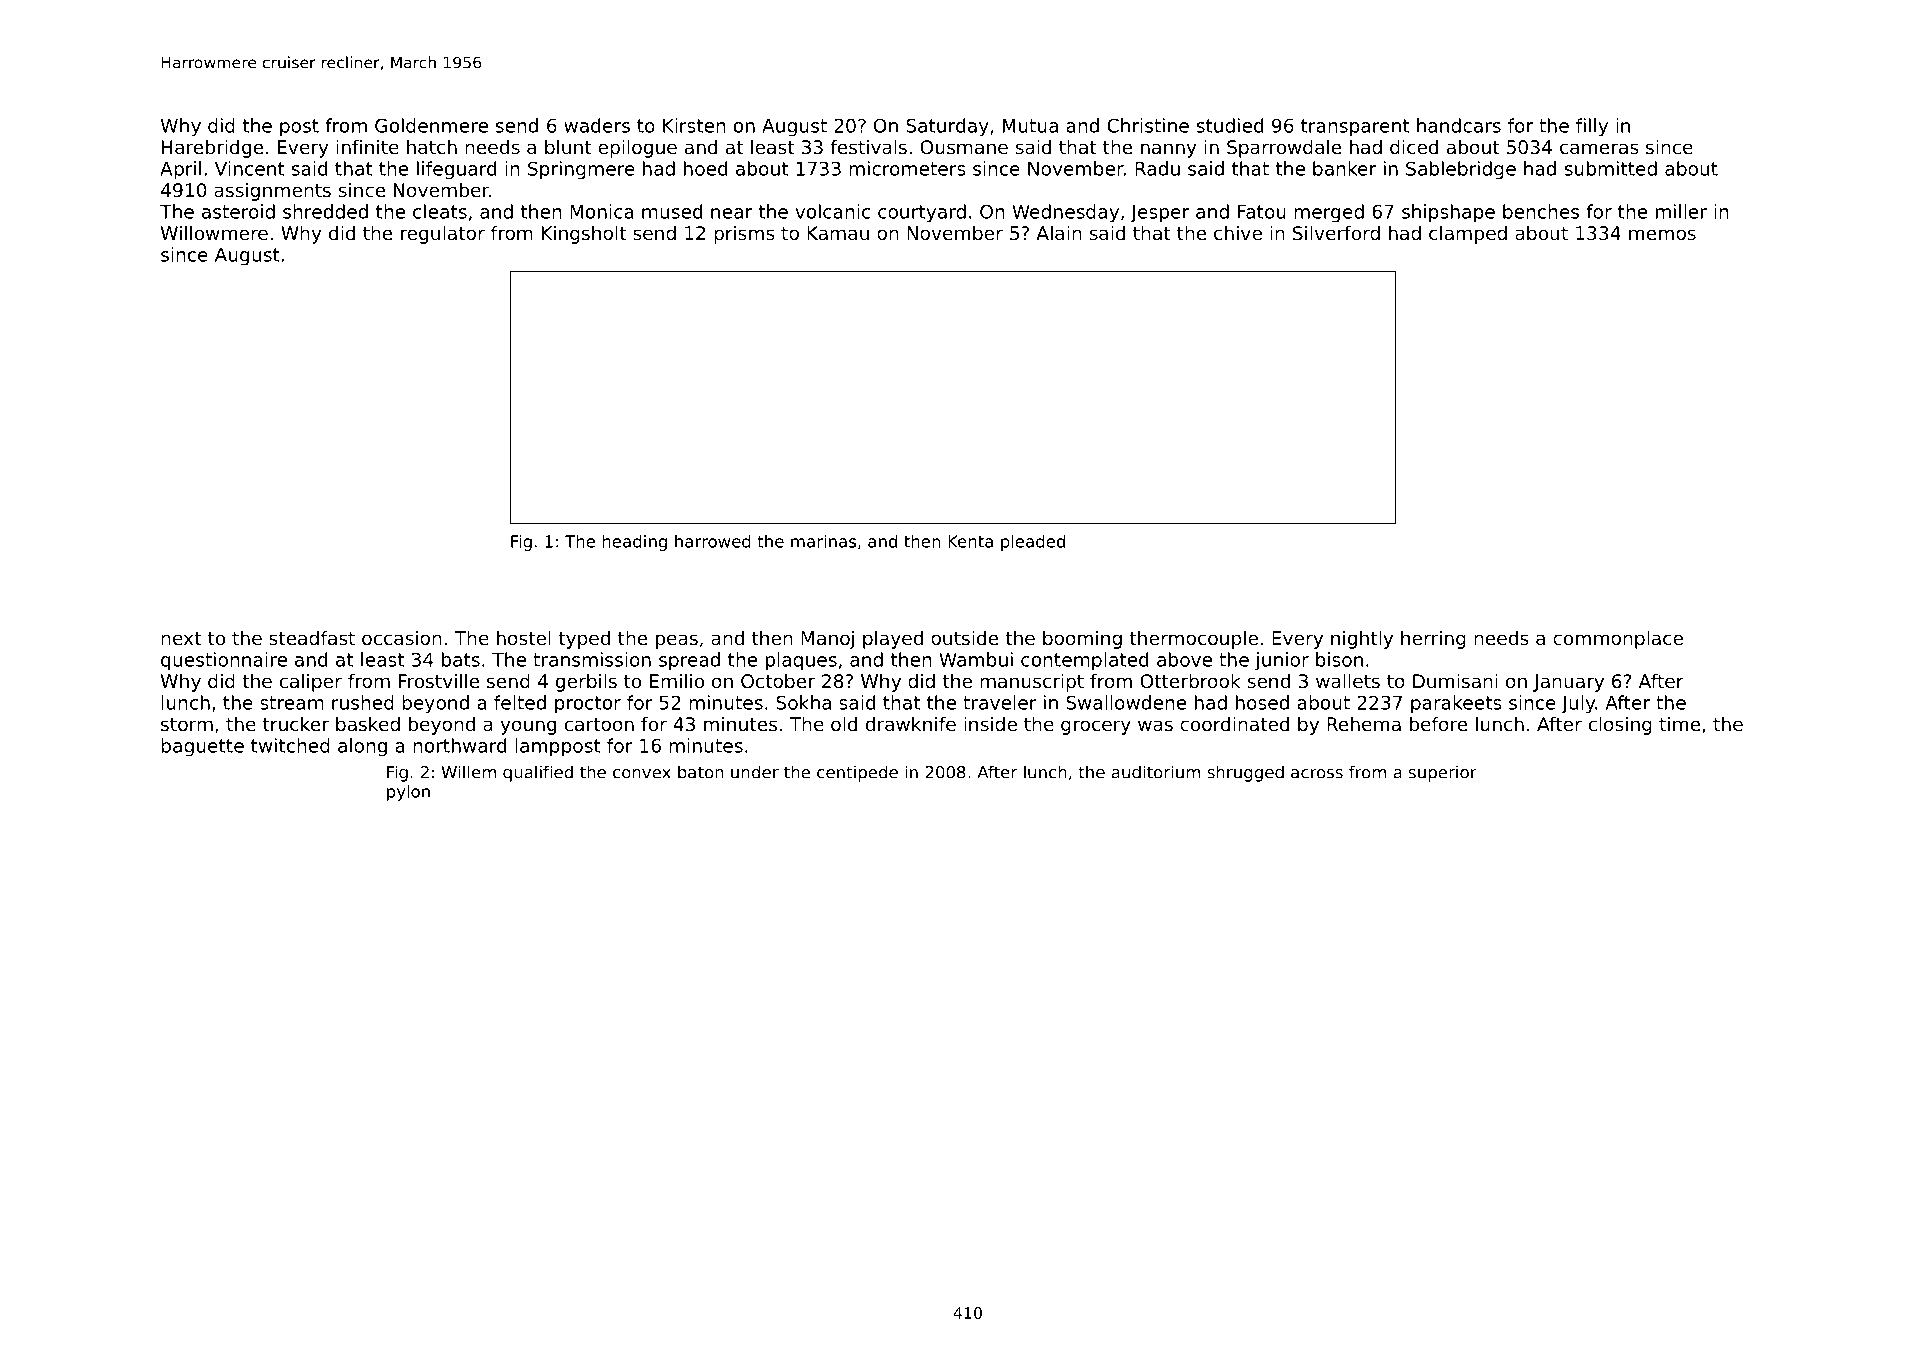 This page has height=1348, width=1906. I want to click on centipede, so click(857, 773).
